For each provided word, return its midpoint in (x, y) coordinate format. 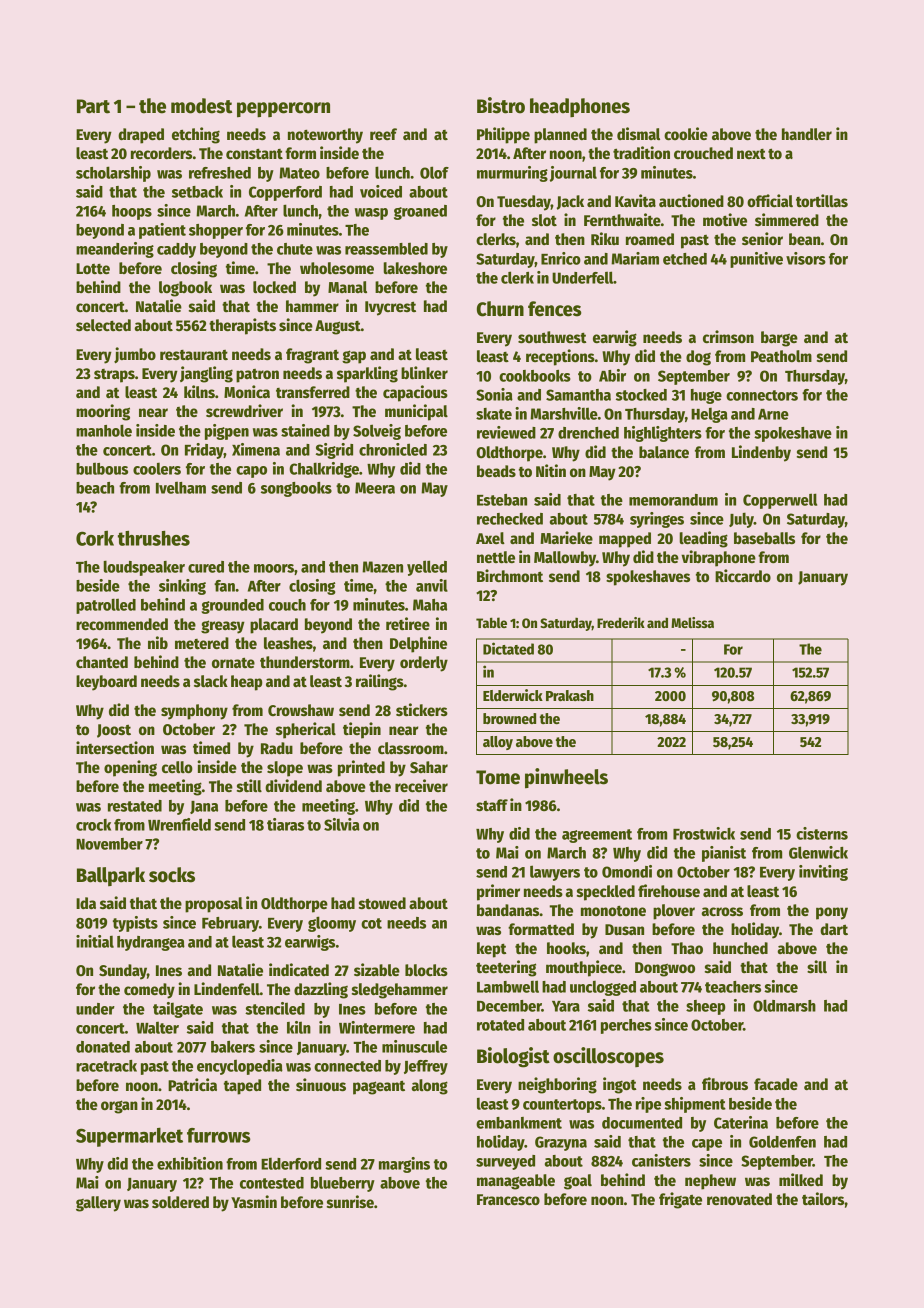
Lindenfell (227, 988)
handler (807, 134)
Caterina (741, 1122)
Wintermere (377, 1027)
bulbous (102, 468)
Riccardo (743, 575)
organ (119, 1107)
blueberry (343, 1184)
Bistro (501, 105)
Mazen (382, 567)
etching (196, 135)
